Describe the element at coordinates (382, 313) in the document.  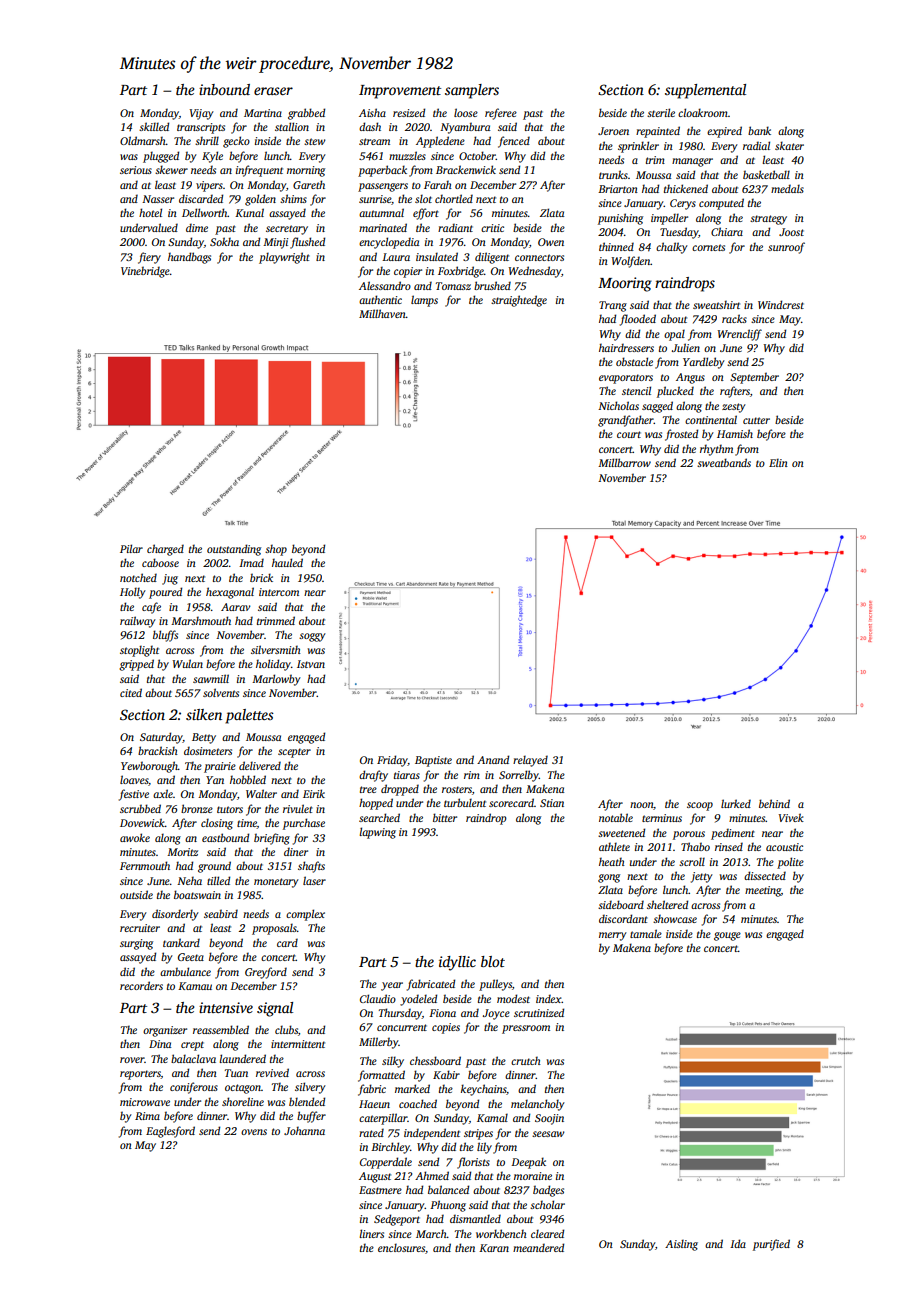
I see `Millhaven` at that location.
